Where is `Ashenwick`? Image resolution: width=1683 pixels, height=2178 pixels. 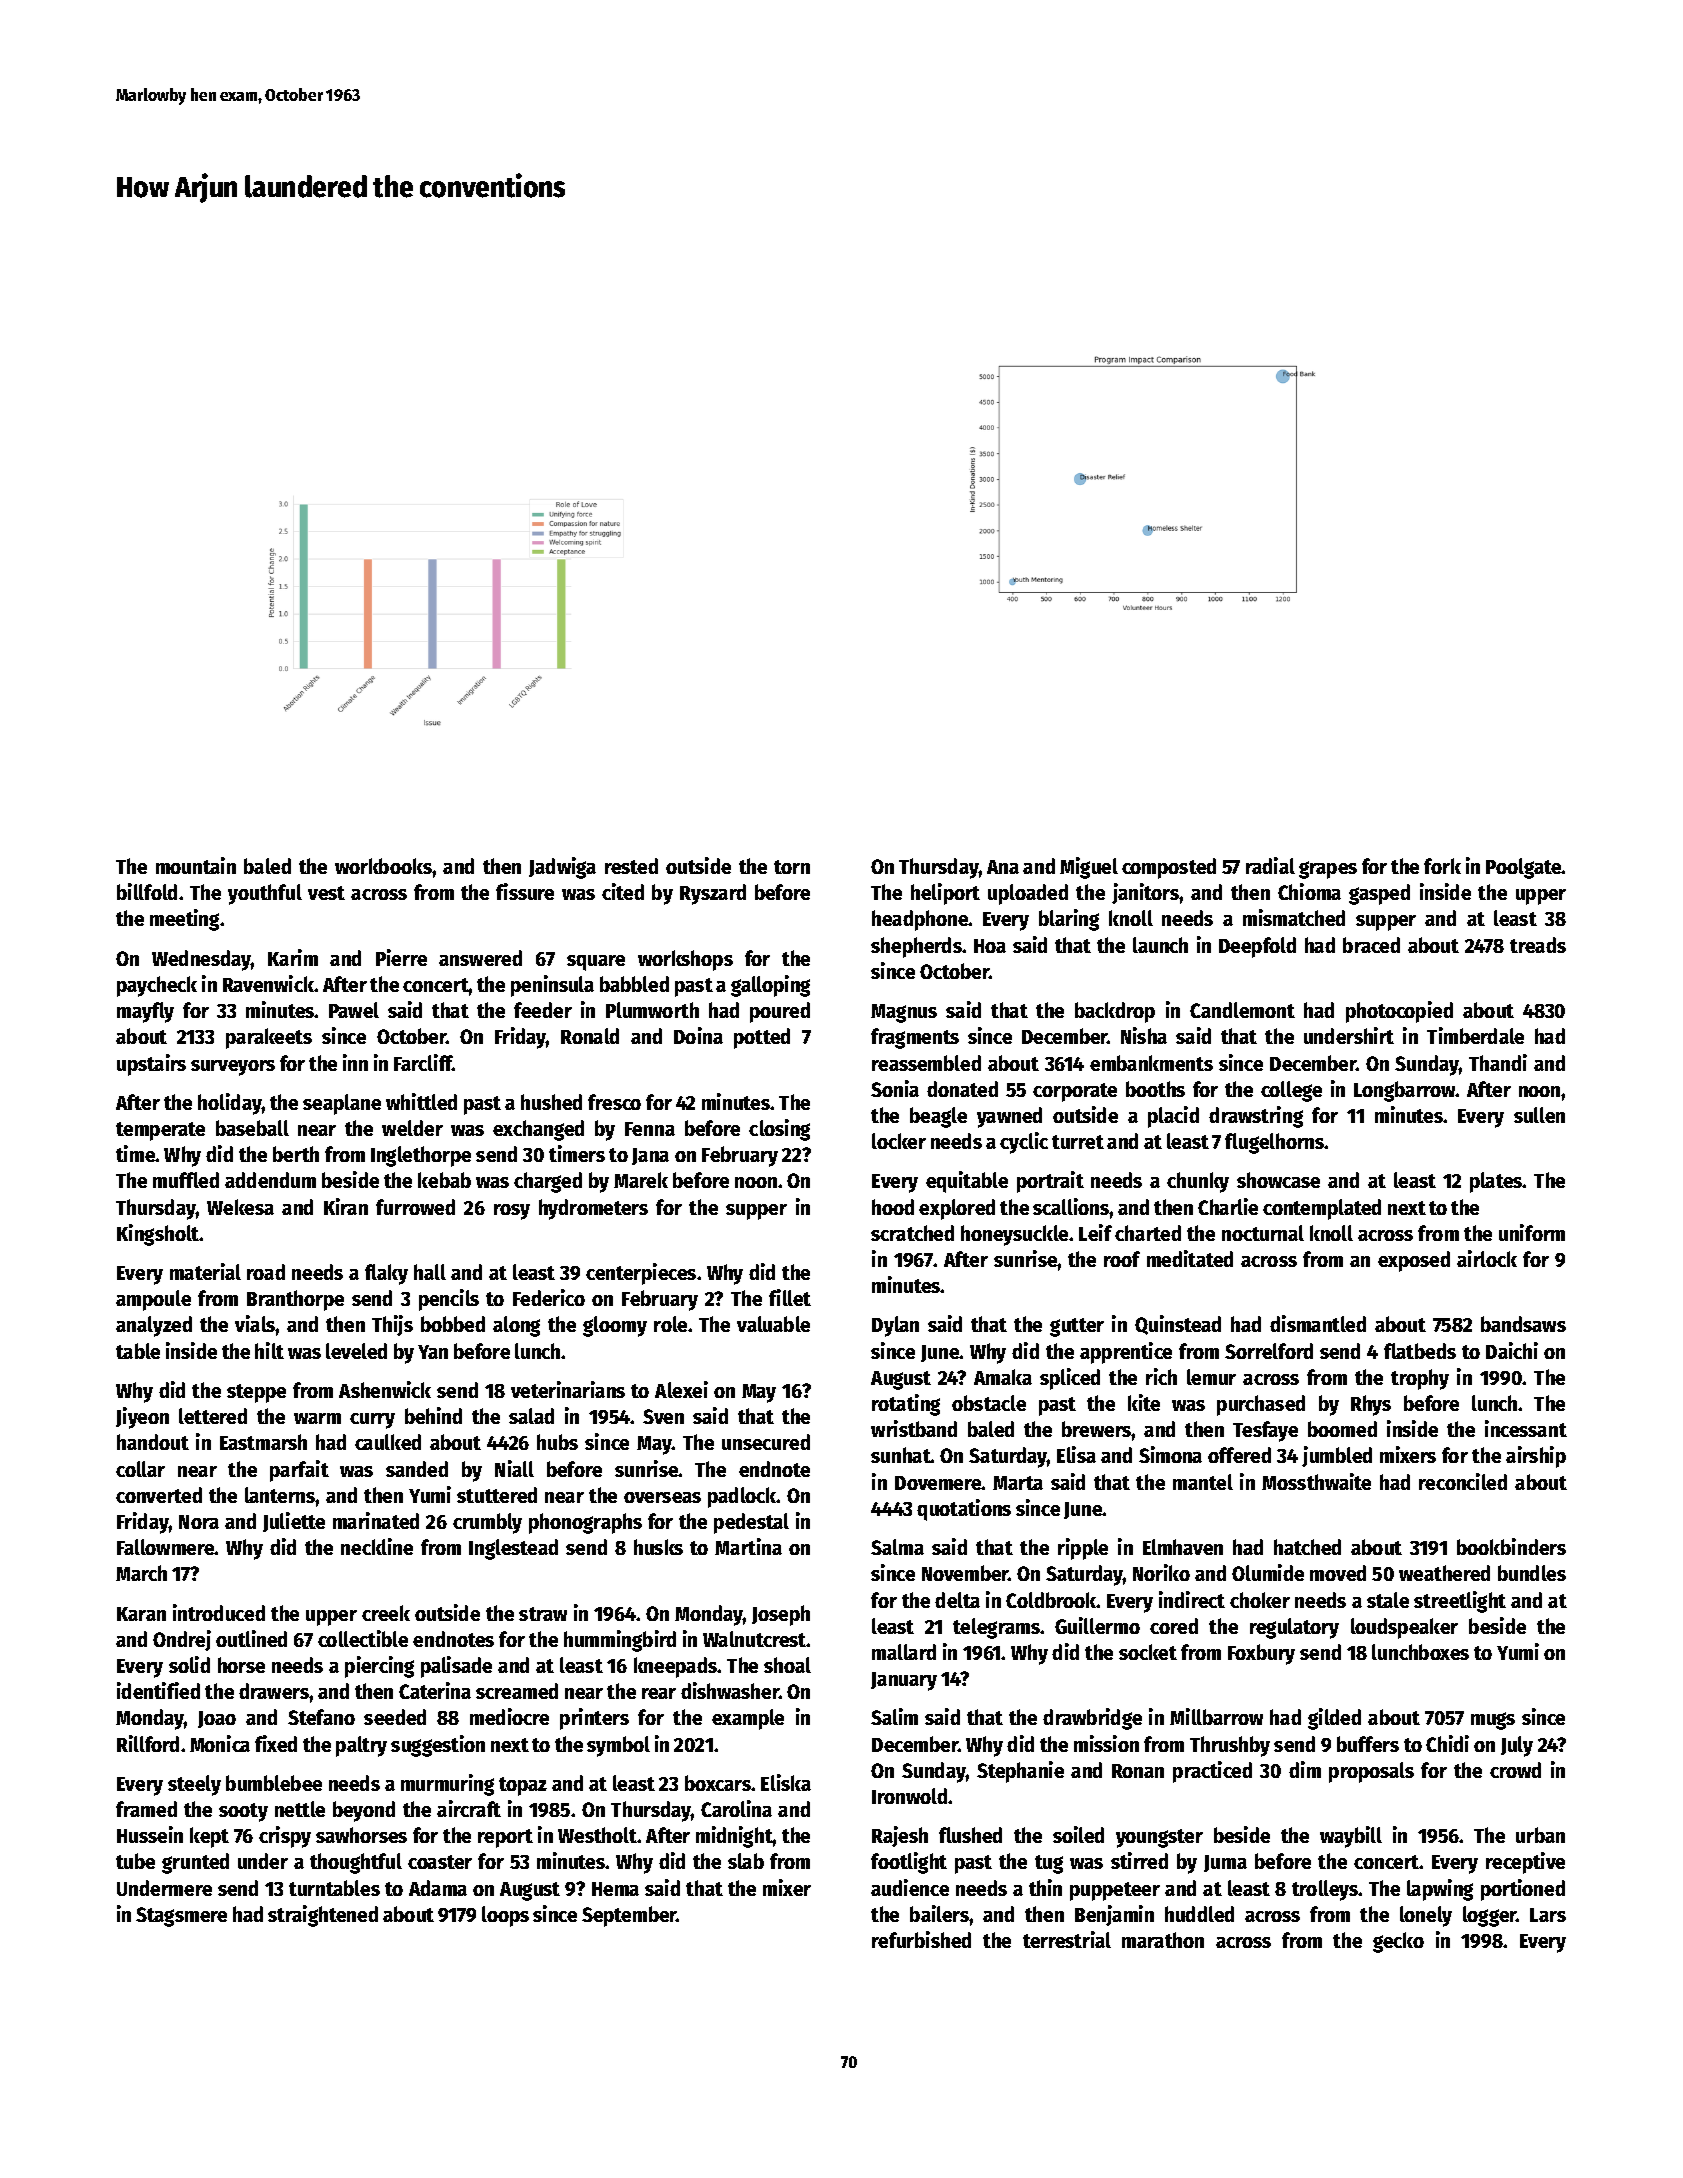
Ashenwick is located at coordinates (385, 1389).
